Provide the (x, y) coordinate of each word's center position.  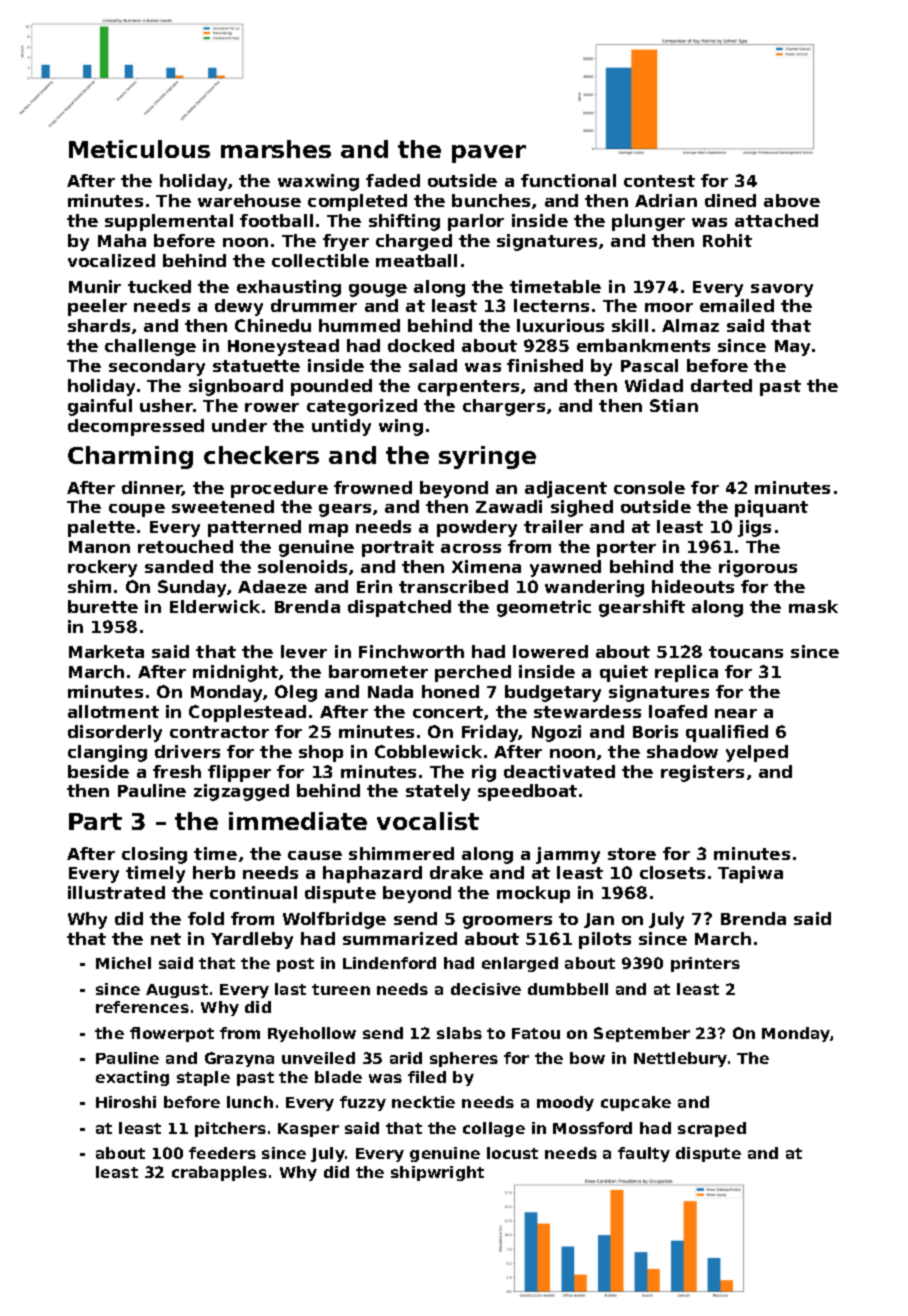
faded (393, 180)
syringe (487, 457)
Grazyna (239, 1059)
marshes (276, 149)
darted (721, 385)
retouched (185, 546)
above (792, 200)
